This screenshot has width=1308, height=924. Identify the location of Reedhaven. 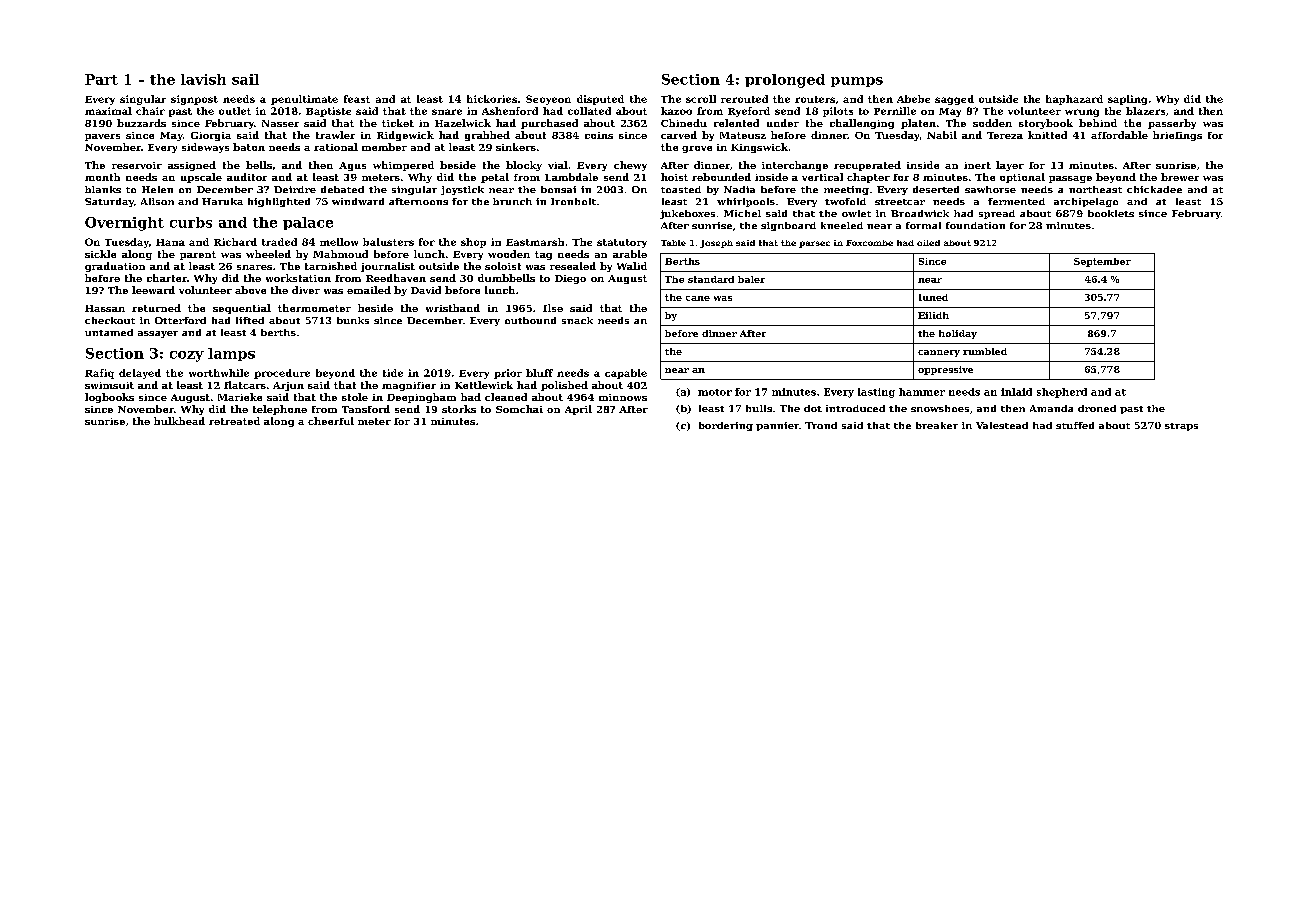
(396, 278).
